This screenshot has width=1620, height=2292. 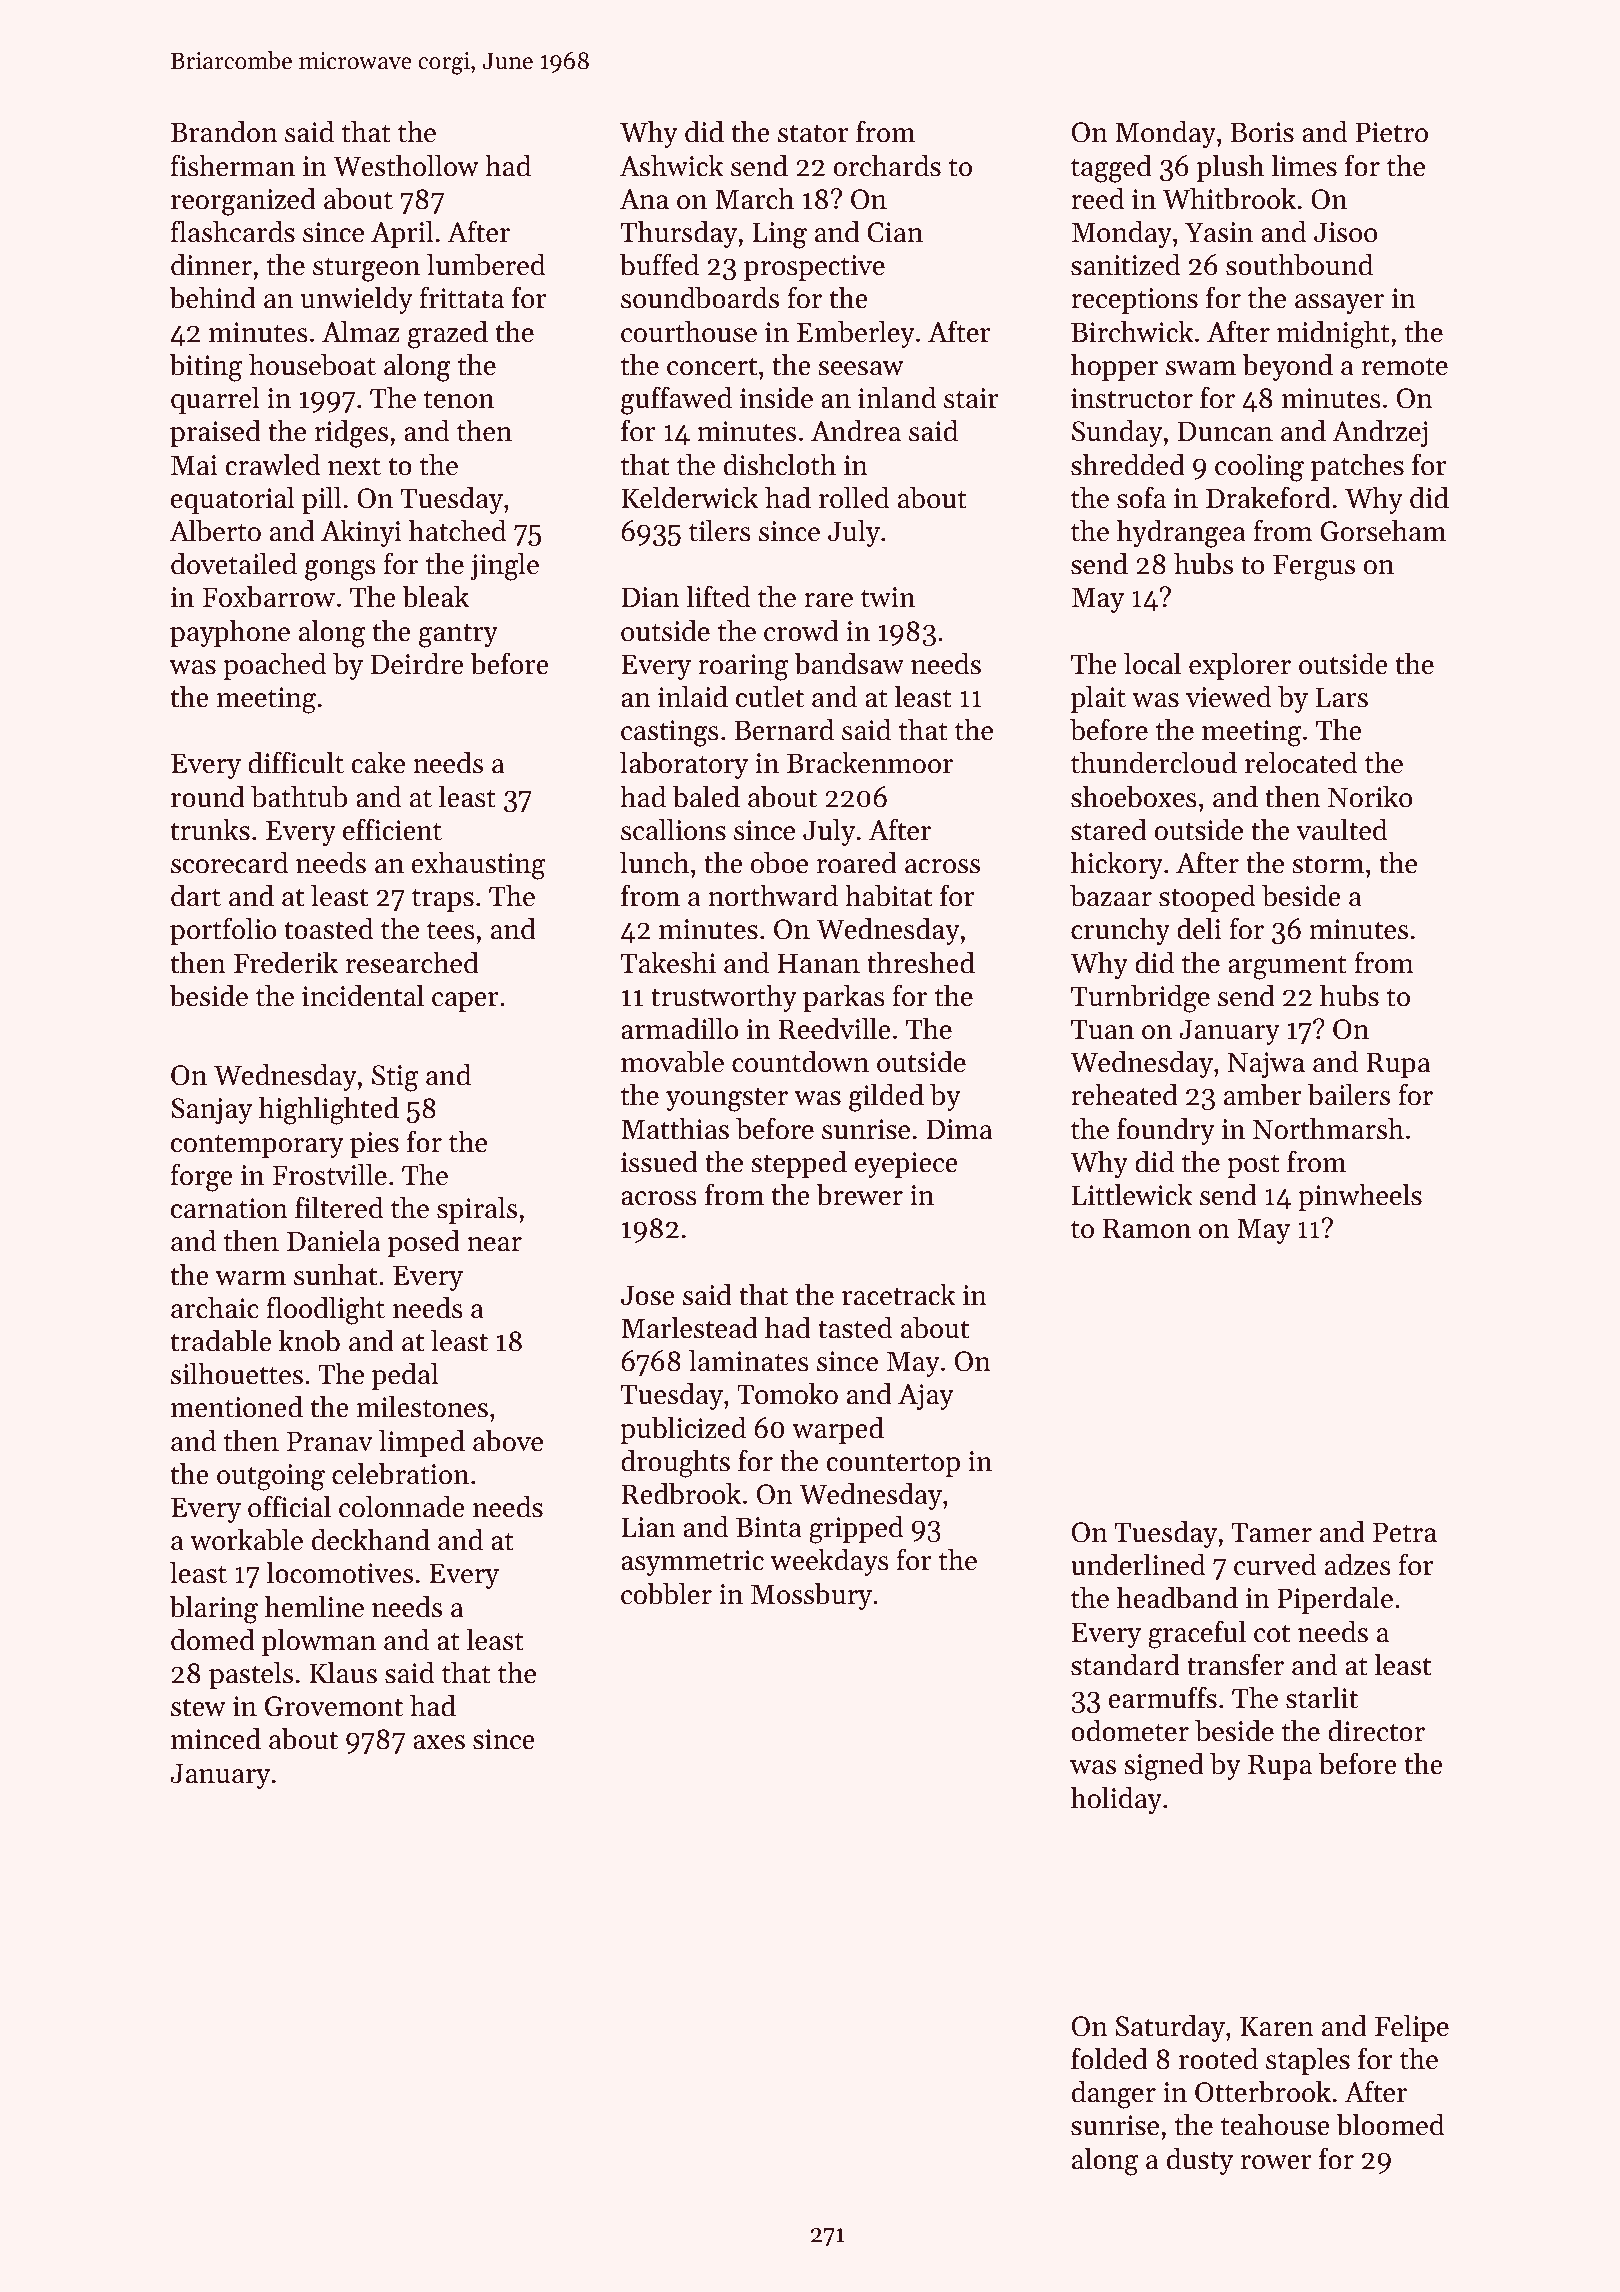 I want to click on above, so click(x=508, y=1441).
